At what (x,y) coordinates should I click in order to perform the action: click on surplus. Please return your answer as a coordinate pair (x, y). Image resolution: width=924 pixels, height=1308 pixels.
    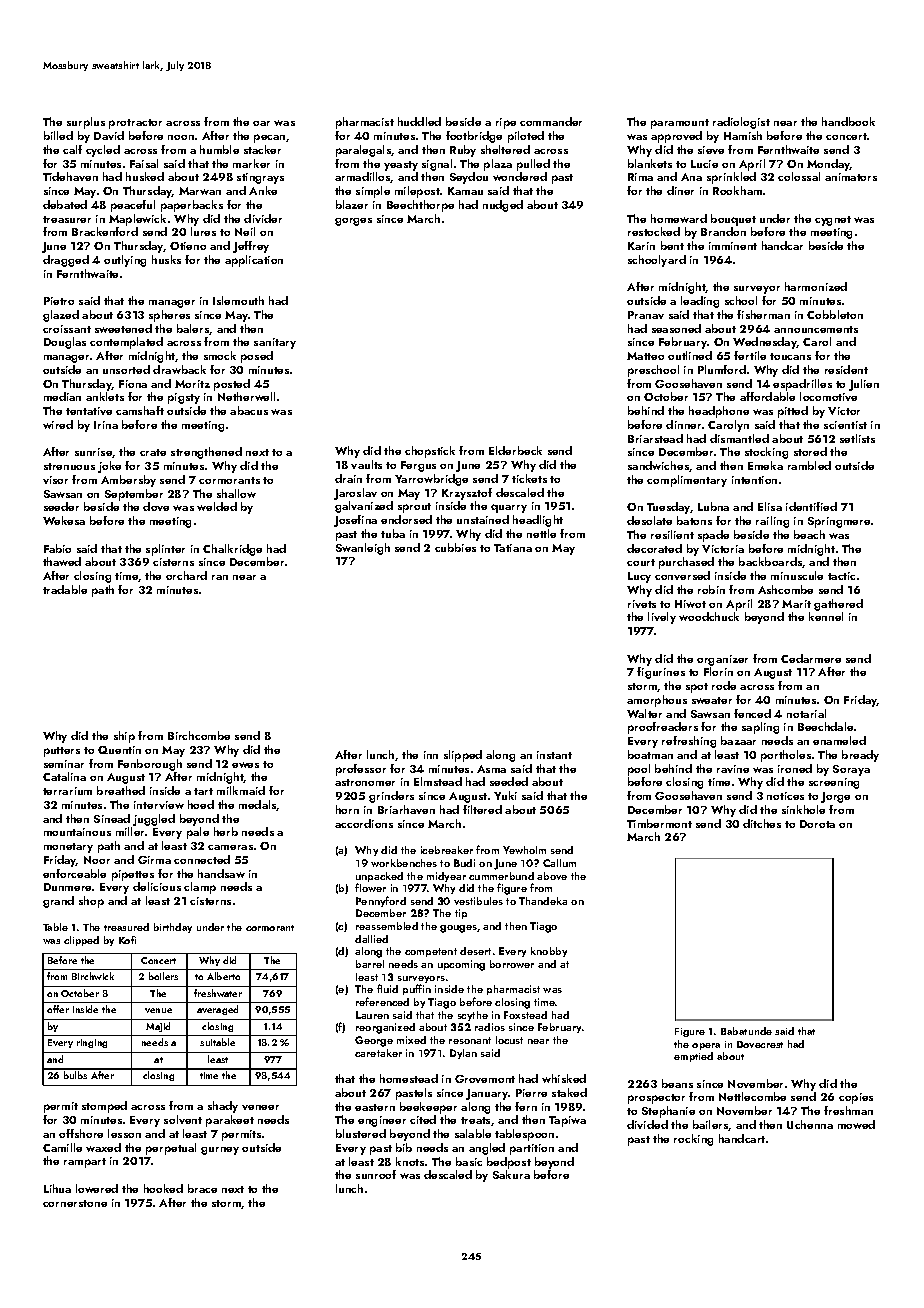
    Looking at the image, I should click on (86, 123).
